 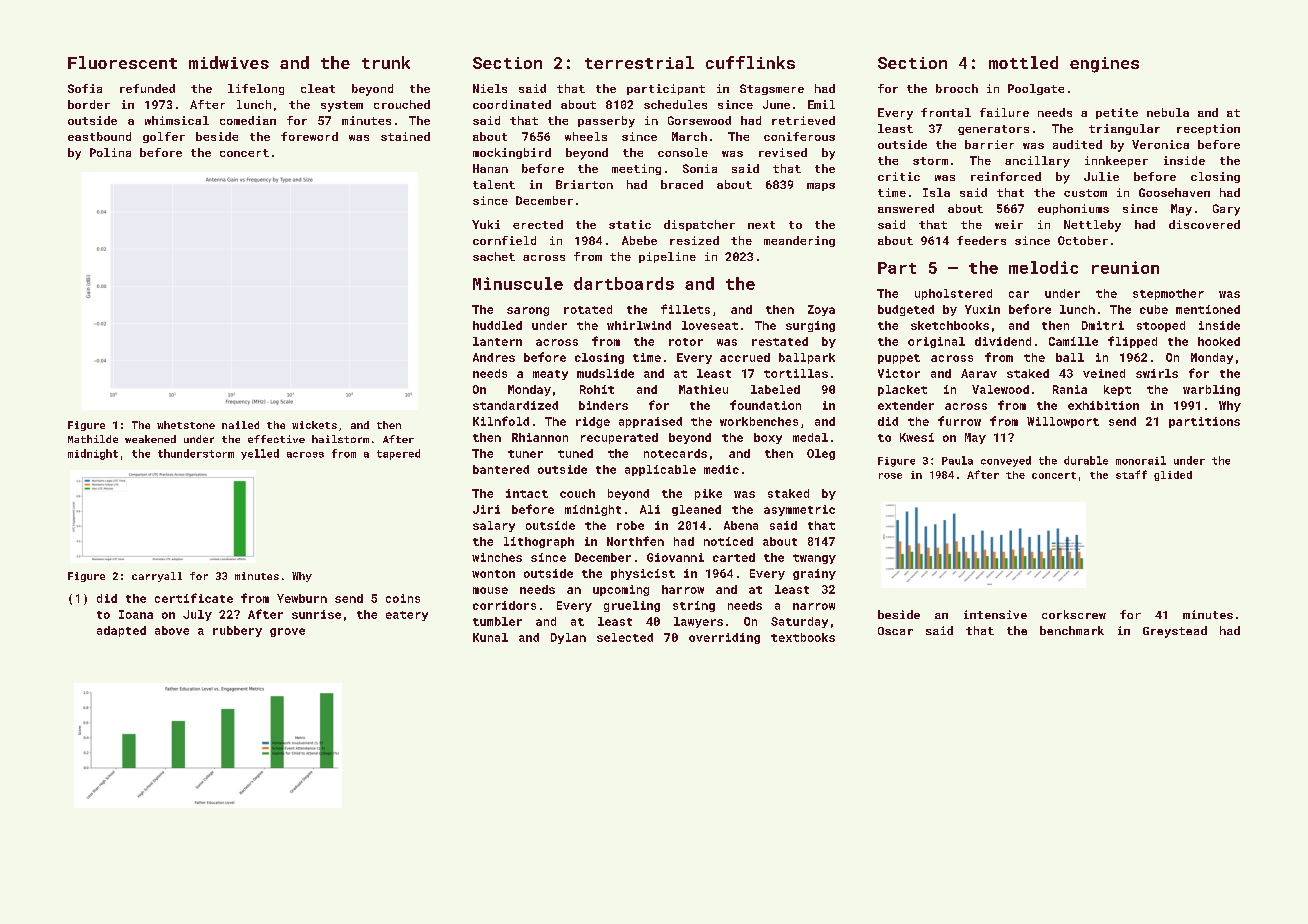 I want to click on carryall, so click(x=157, y=577).
